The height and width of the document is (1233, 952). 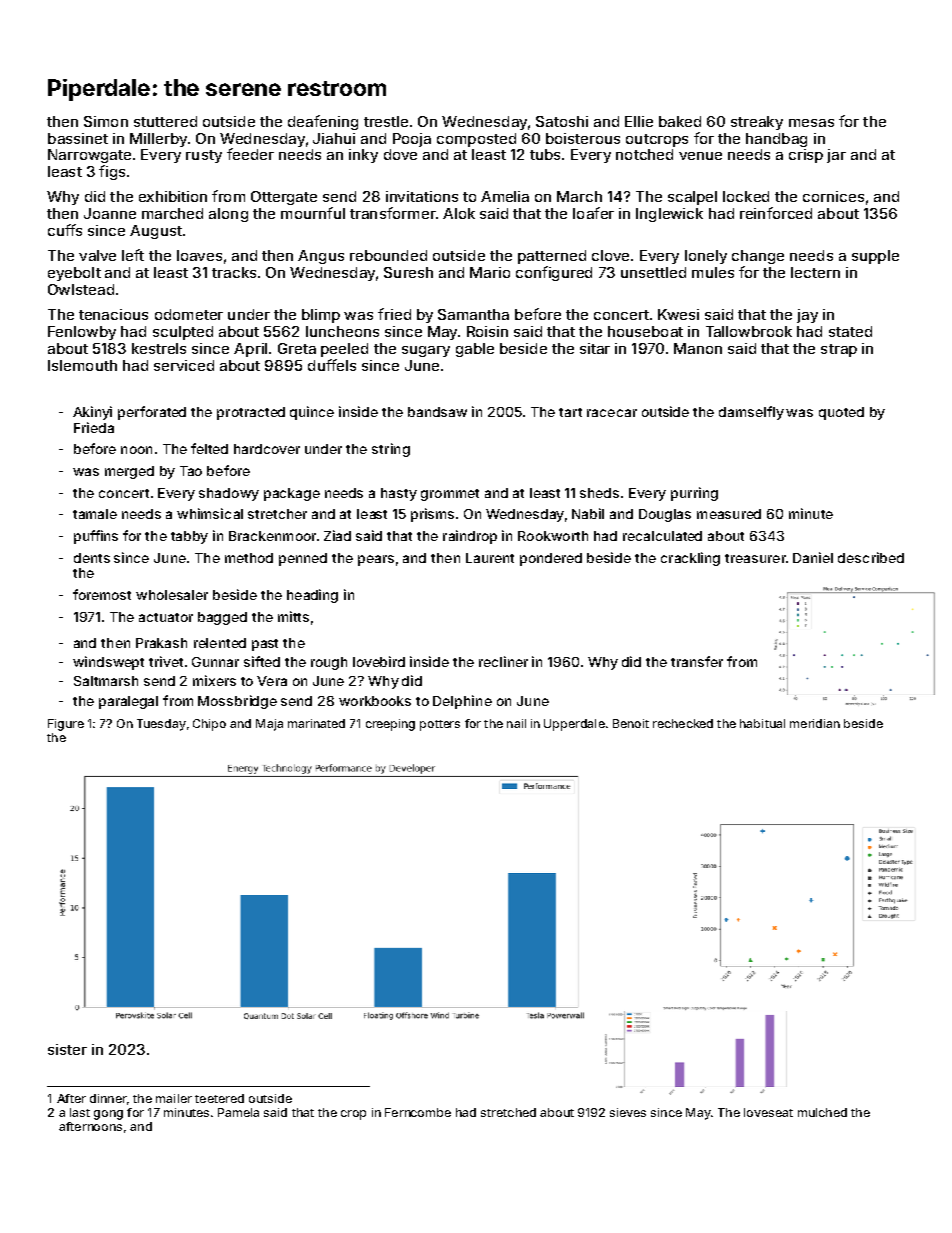 I want to click on creeping, so click(x=390, y=725).
